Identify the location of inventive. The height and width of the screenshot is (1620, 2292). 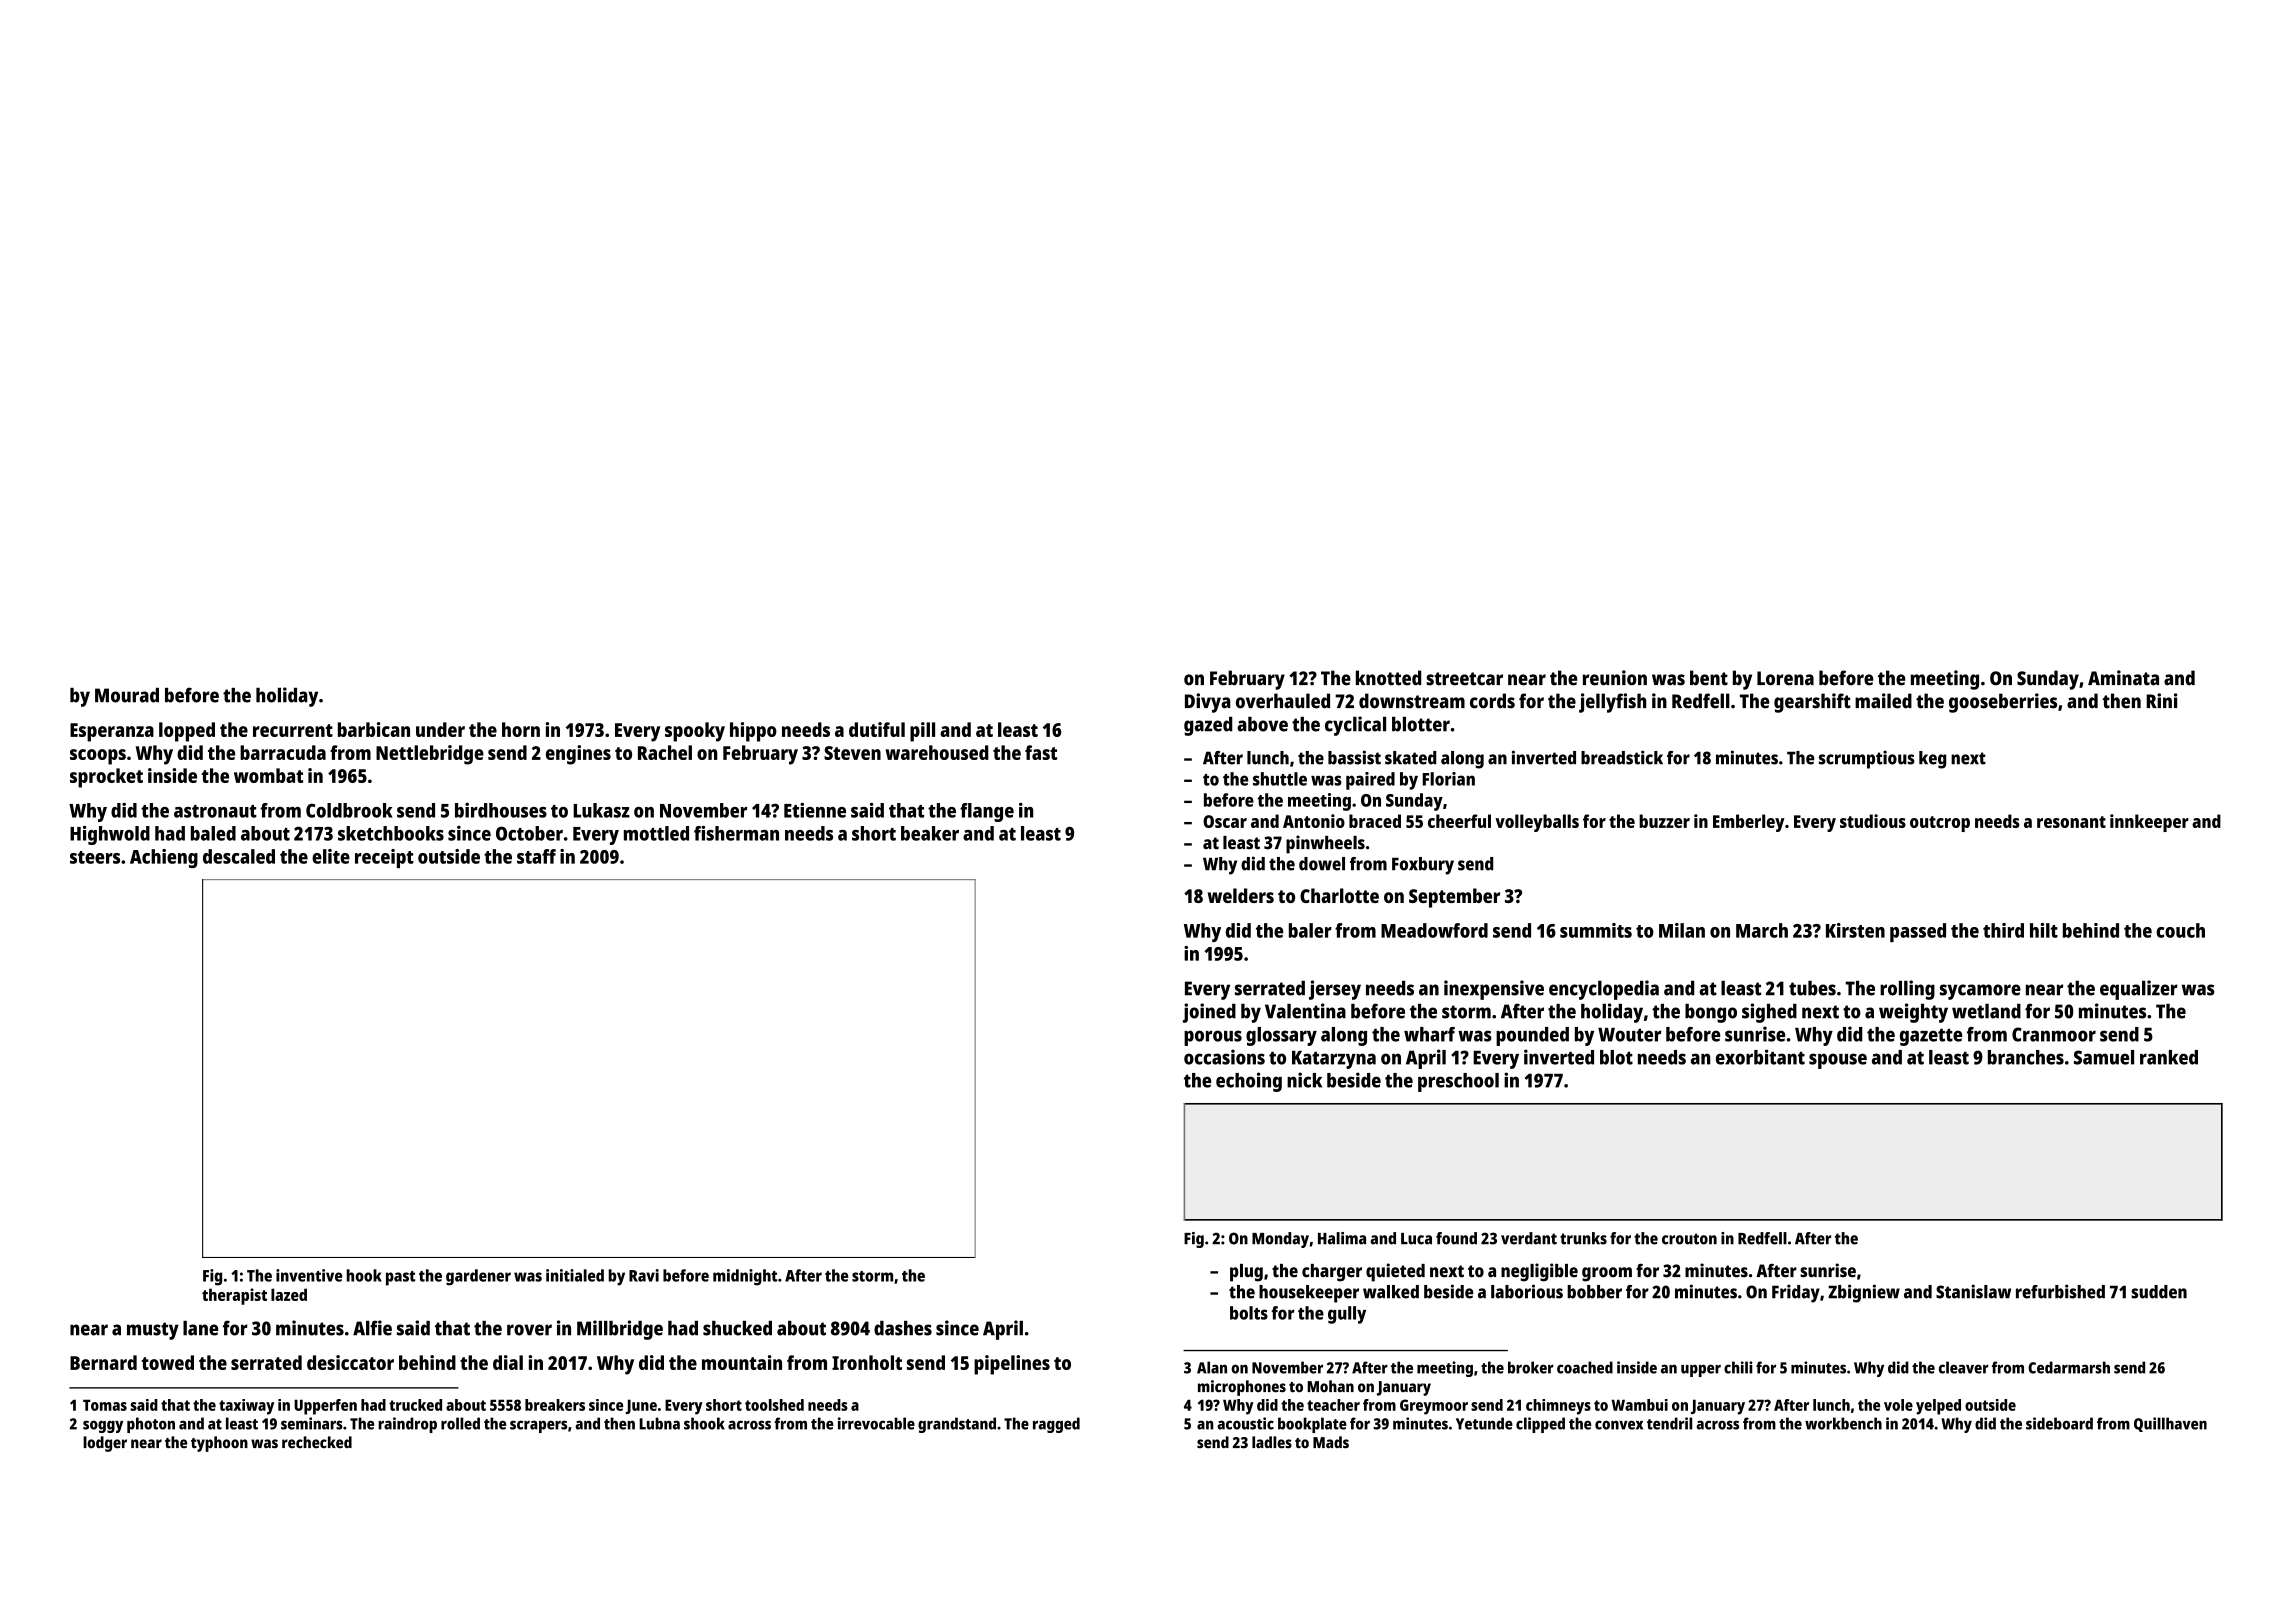
(309, 1275).
